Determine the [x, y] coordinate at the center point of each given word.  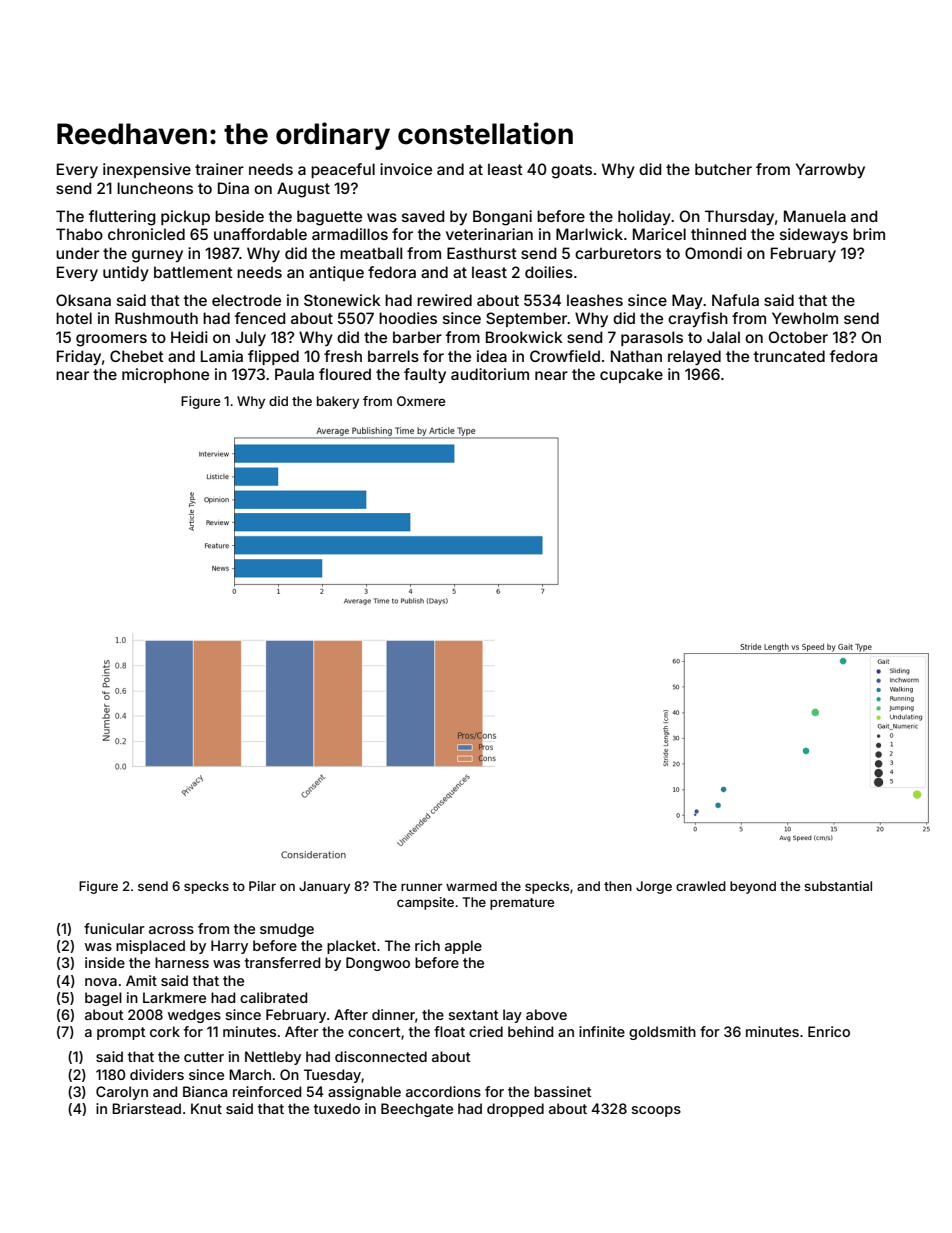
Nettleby [273, 1058]
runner [422, 887]
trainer [219, 169]
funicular [114, 928]
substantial [838, 886]
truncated [789, 356]
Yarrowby [830, 170]
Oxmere [421, 401]
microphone [165, 375]
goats [571, 171]
